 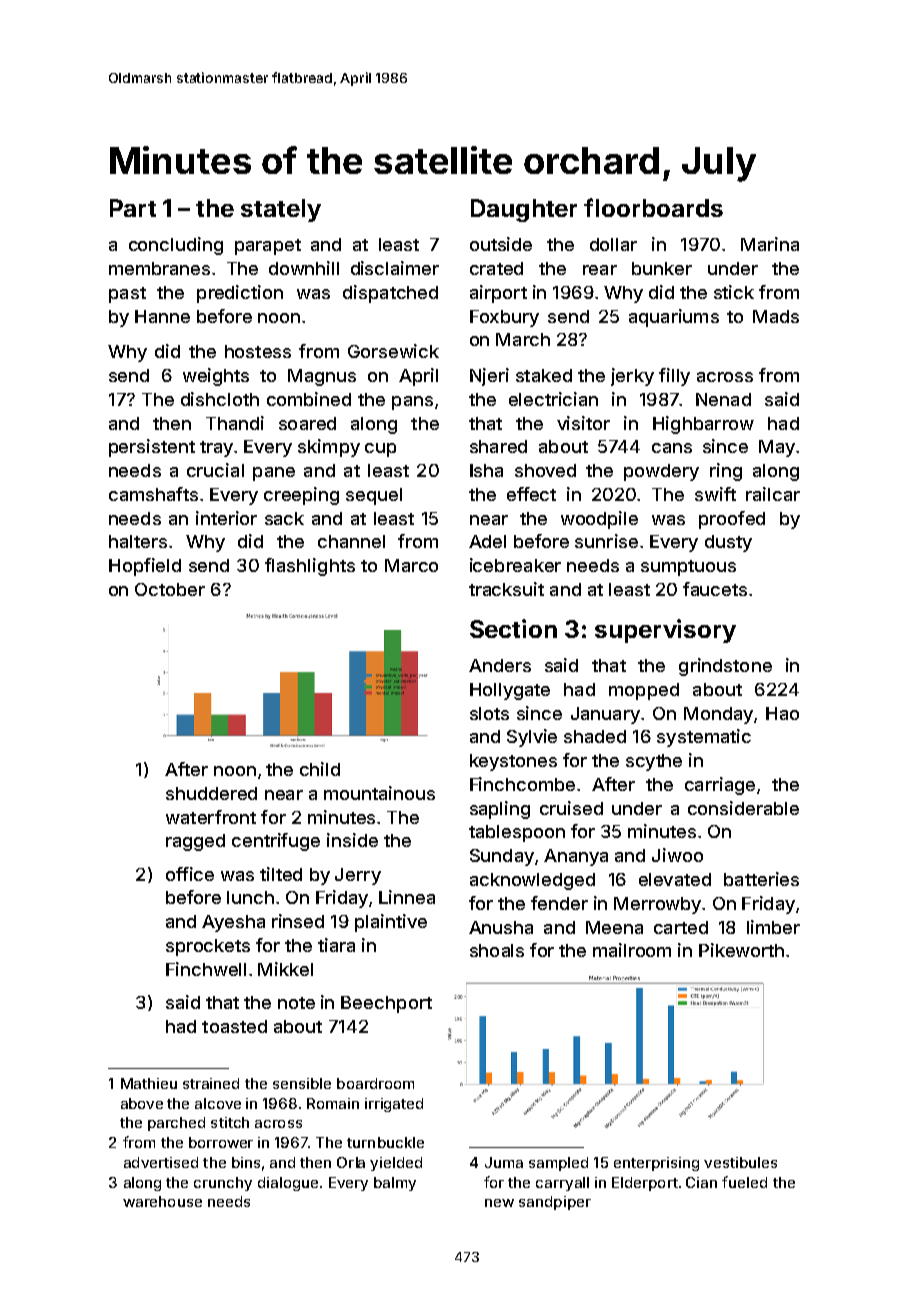 I want to click on disclaimer, so click(x=395, y=268).
